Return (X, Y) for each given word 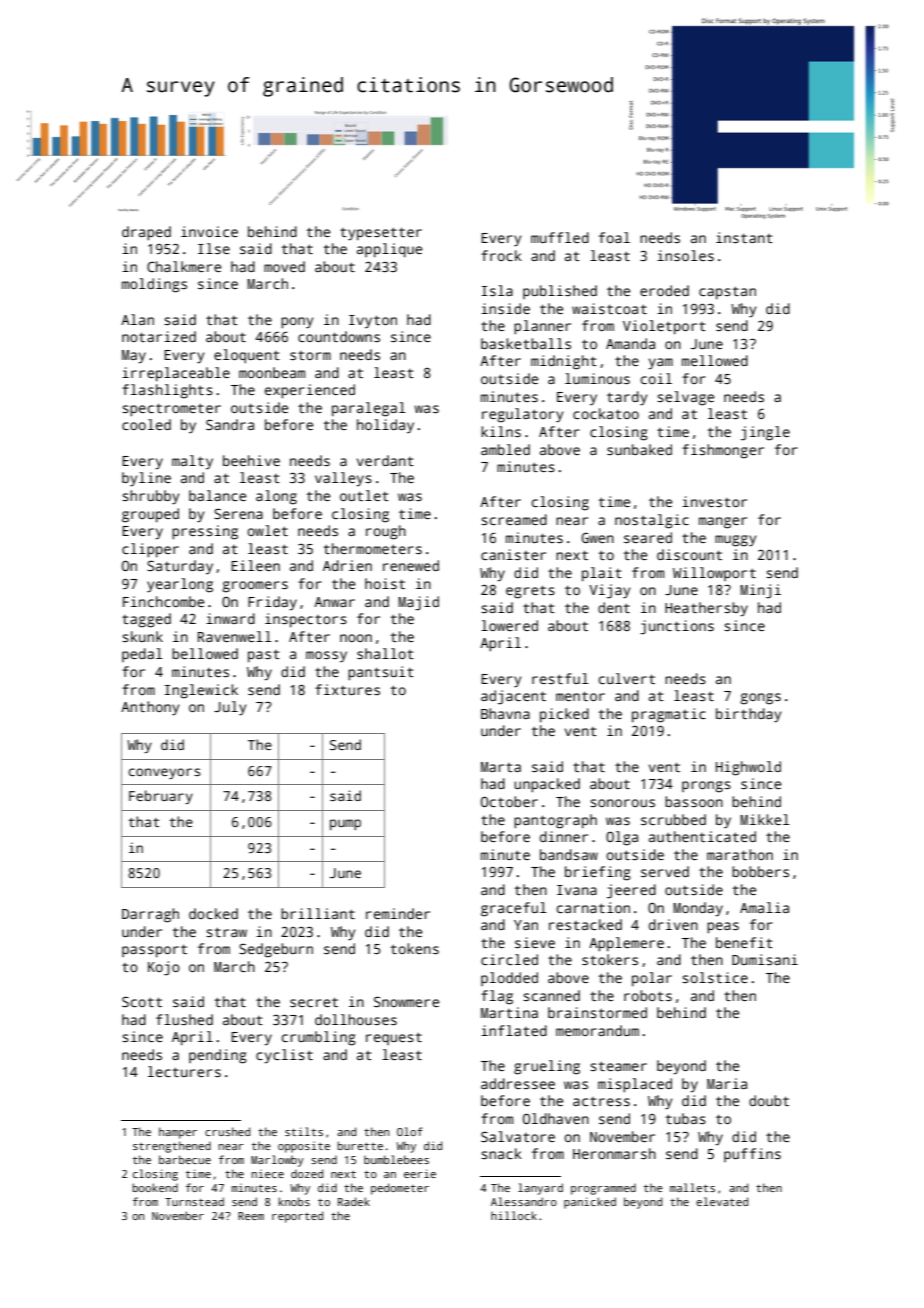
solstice (715, 977)
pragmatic (669, 715)
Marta (501, 767)
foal (614, 237)
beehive (251, 460)
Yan (526, 925)
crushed (227, 1131)
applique (389, 250)
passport (154, 951)
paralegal (369, 409)
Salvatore (518, 1136)
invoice (209, 231)
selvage (685, 398)
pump (345, 824)
